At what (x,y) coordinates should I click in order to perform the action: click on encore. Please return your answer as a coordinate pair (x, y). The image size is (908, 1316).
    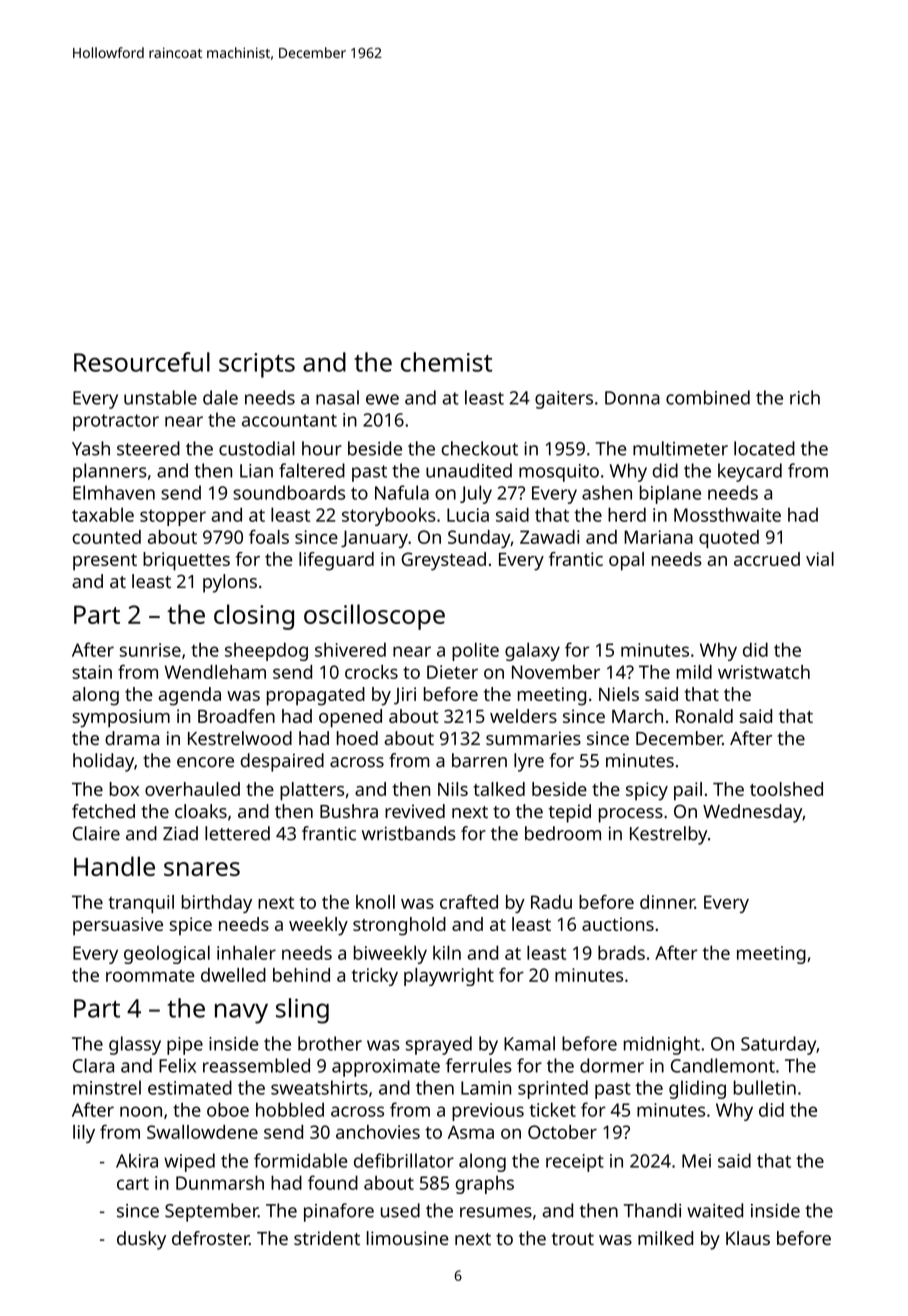
    Looking at the image, I should click on (205, 762).
